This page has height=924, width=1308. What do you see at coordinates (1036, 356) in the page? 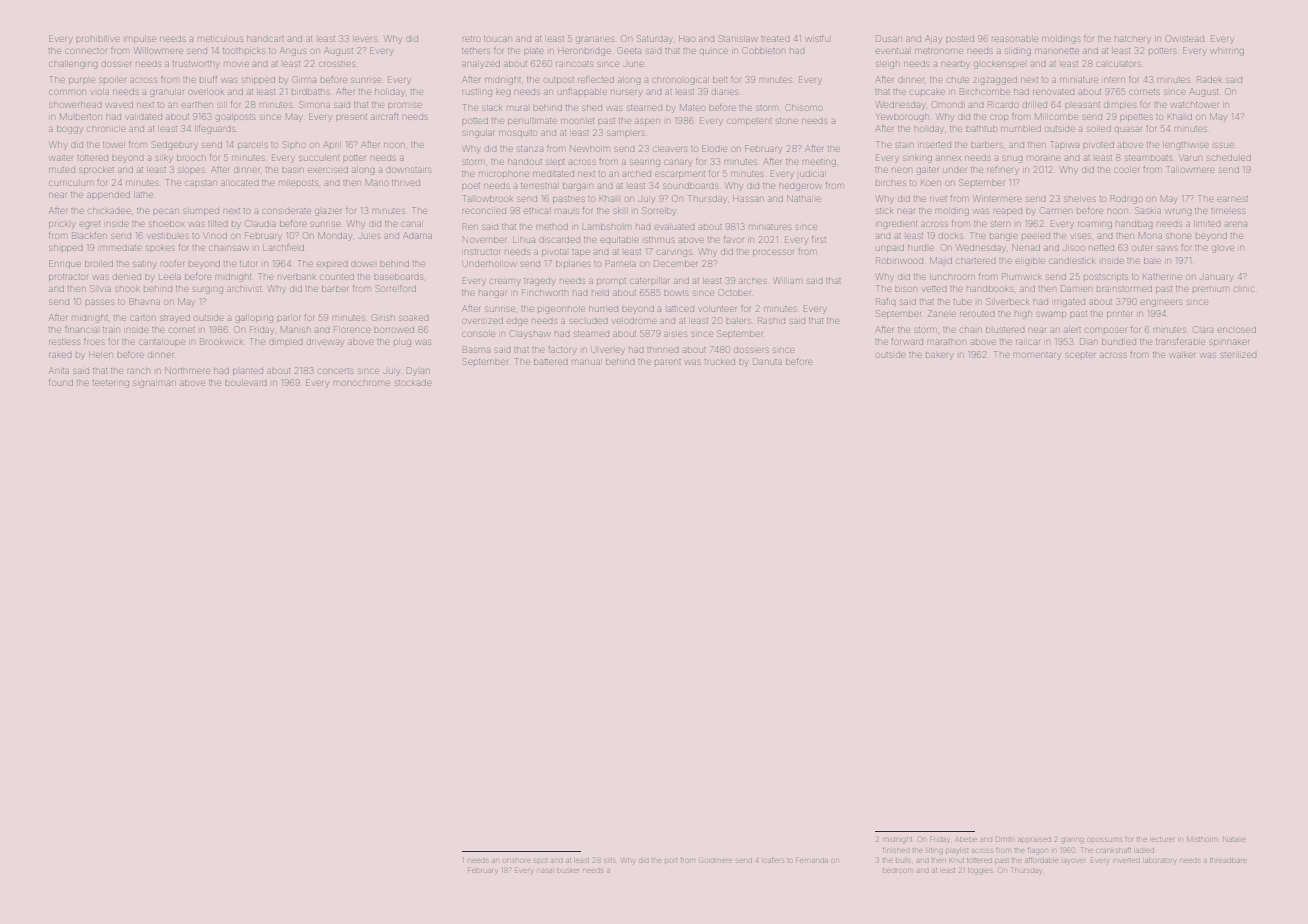
I see `momentary` at bounding box center [1036, 356].
